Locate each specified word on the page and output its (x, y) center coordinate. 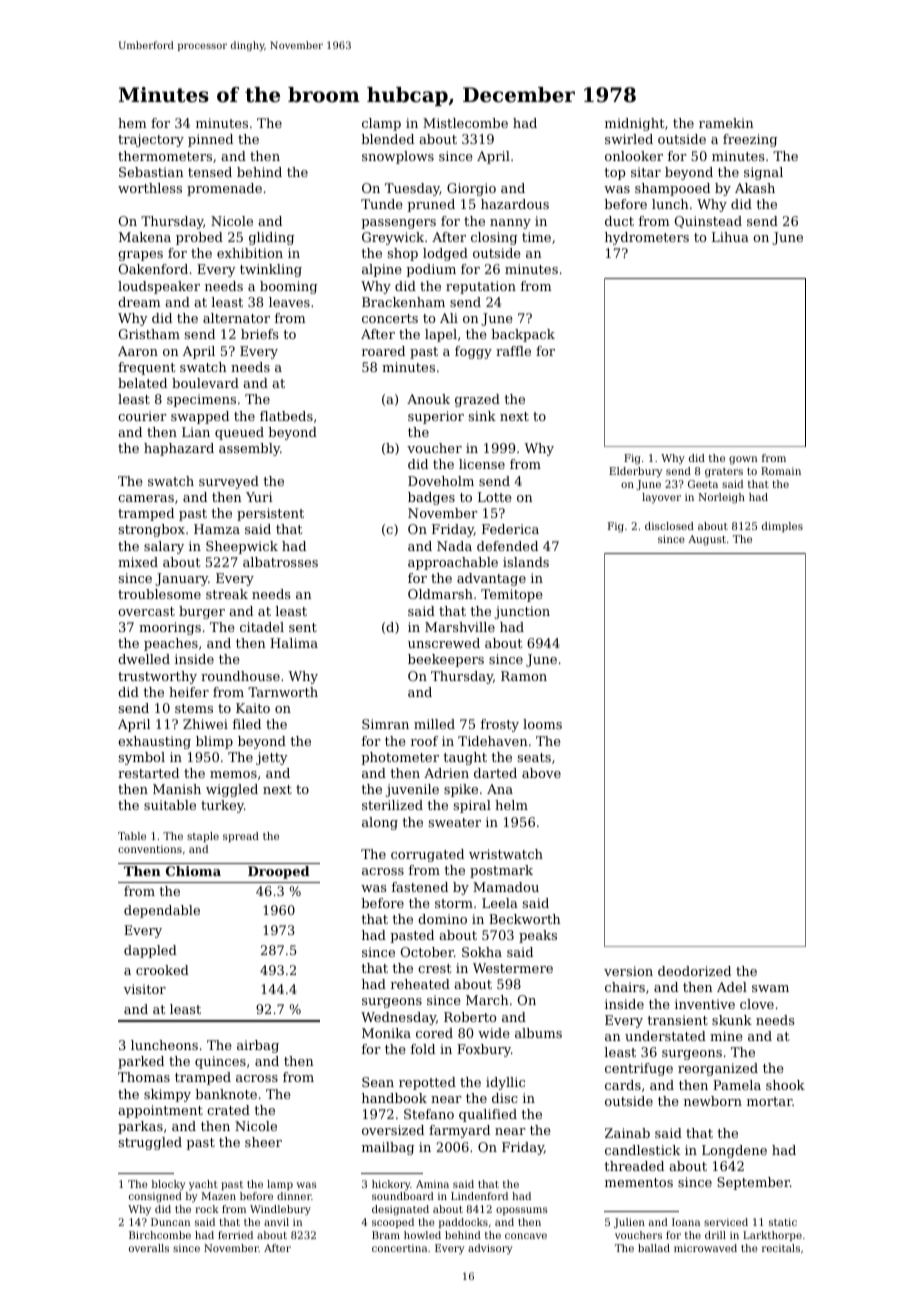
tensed (210, 172)
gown (743, 460)
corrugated (427, 855)
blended (387, 139)
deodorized (694, 971)
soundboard (403, 1196)
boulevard (205, 383)
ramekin (726, 123)
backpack (523, 335)
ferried (235, 1235)
